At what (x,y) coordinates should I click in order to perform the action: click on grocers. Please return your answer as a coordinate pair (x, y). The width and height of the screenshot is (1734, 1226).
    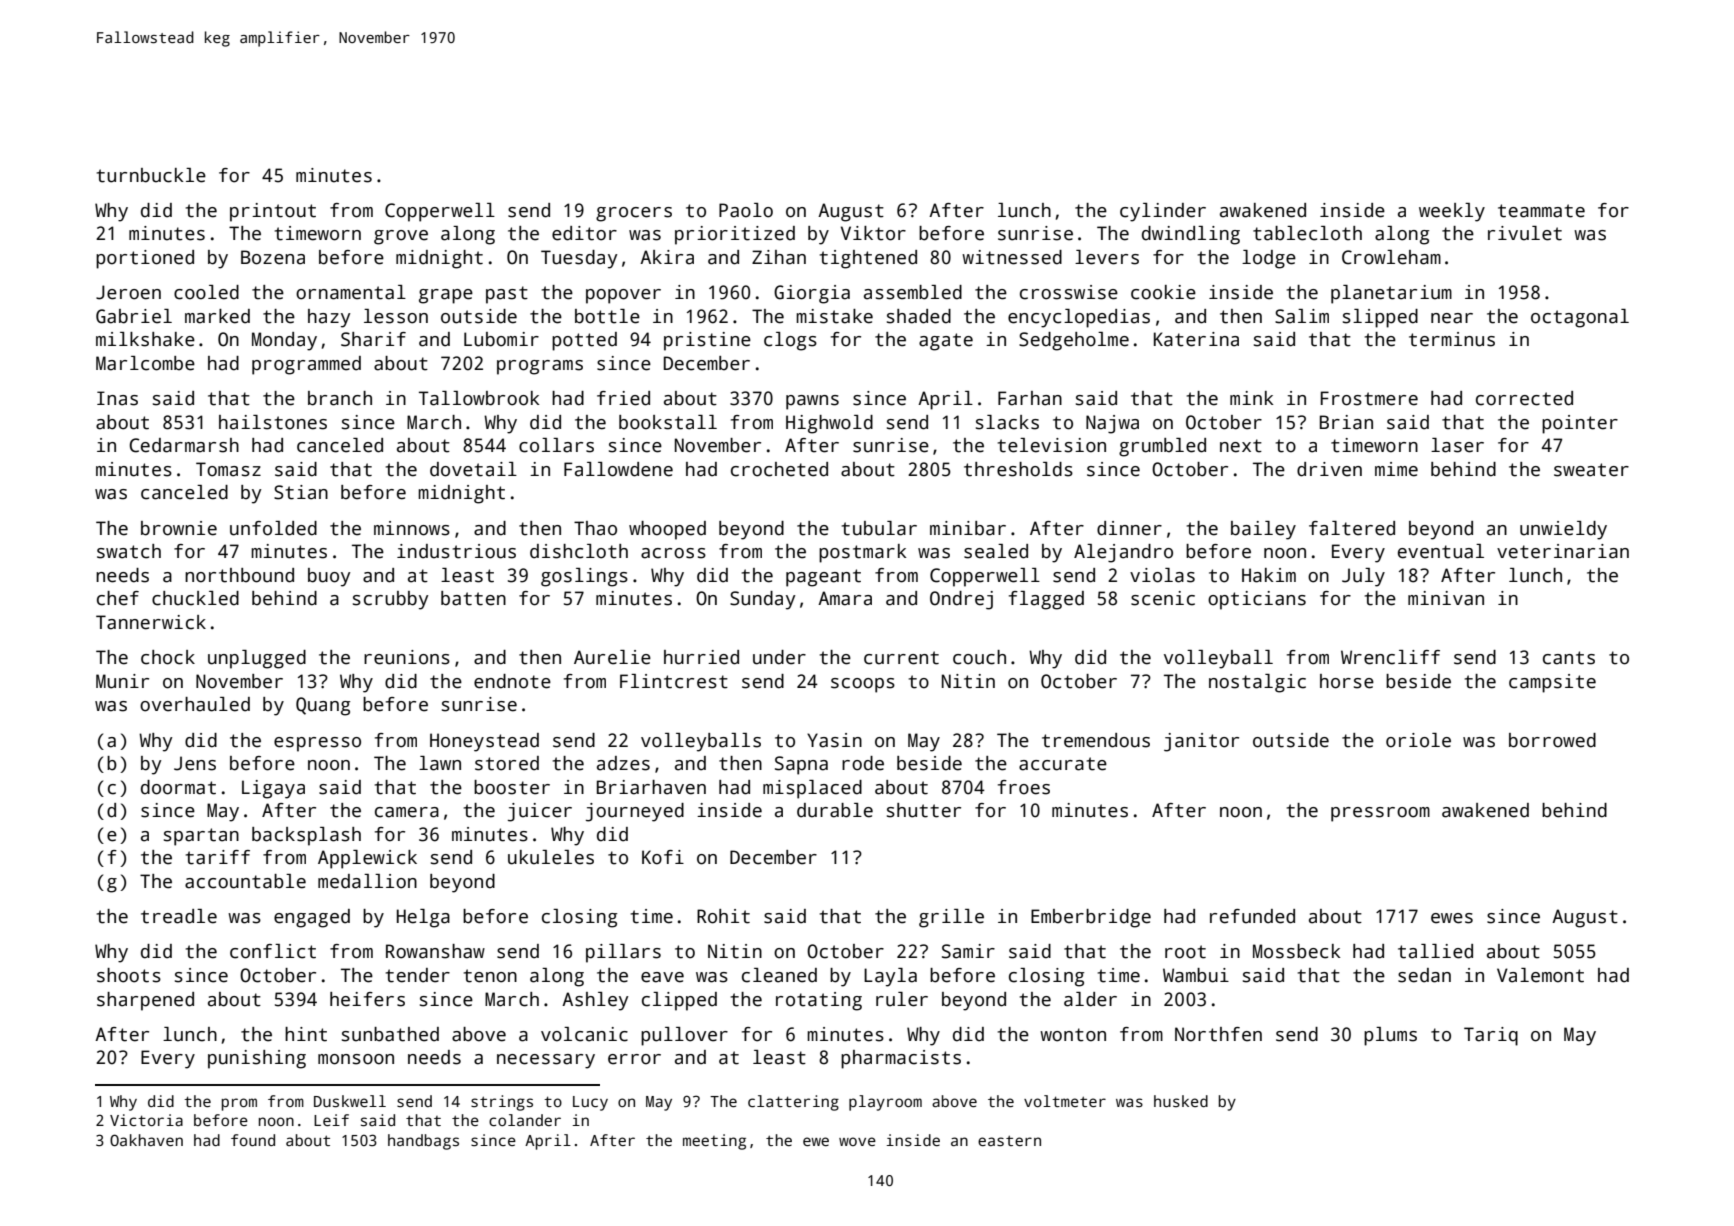
    Looking at the image, I should click on (634, 214).
